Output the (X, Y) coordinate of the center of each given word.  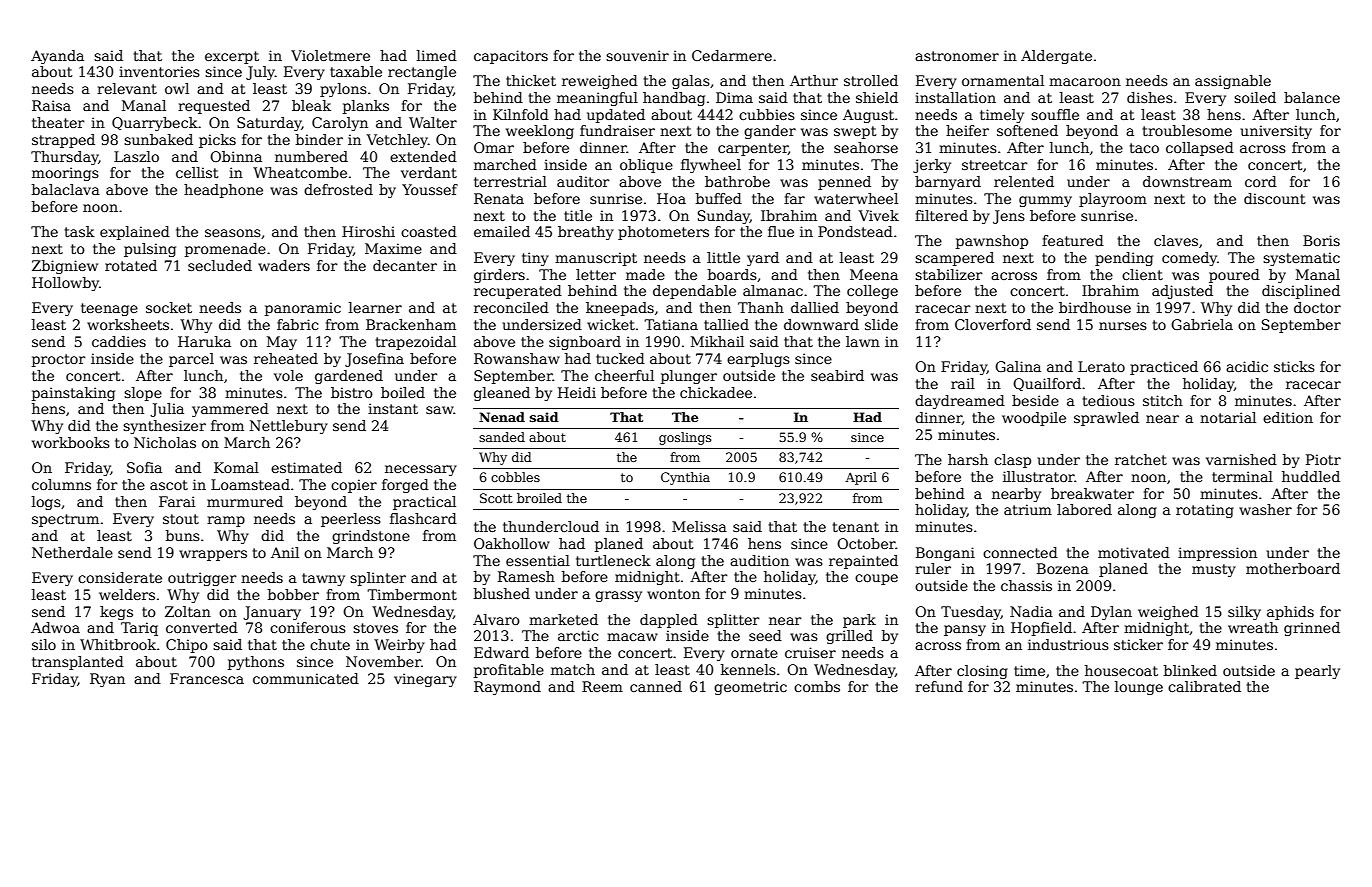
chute (330, 644)
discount (1274, 198)
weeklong (540, 132)
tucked (620, 358)
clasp (1012, 461)
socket (169, 307)
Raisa (51, 105)
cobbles (515, 477)
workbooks (71, 442)
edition (1288, 417)
